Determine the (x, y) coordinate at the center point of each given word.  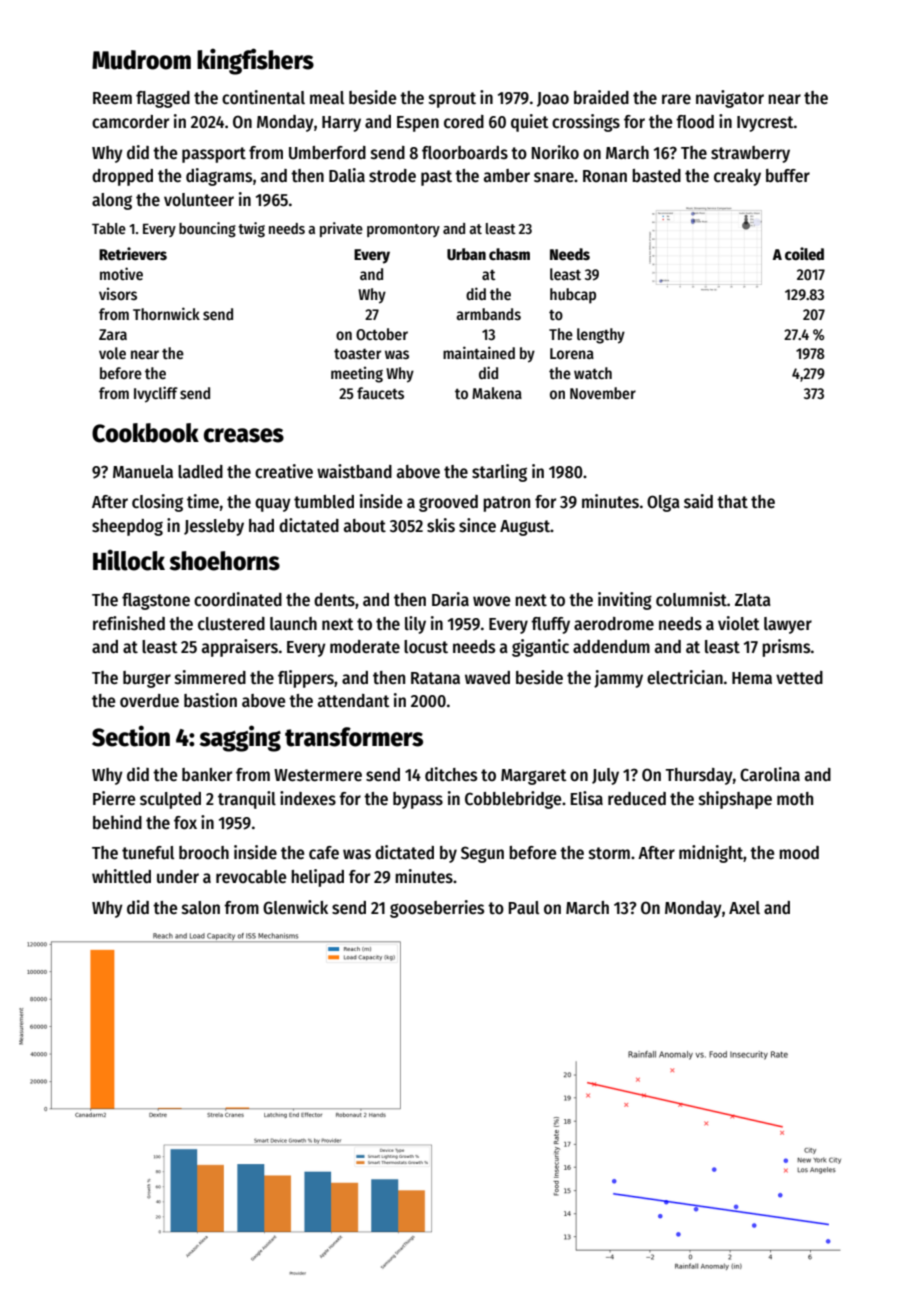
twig (251, 230)
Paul (524, 907)
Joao (553, 99)
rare (676, 99)
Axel (744, 908)
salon (201, 908)
